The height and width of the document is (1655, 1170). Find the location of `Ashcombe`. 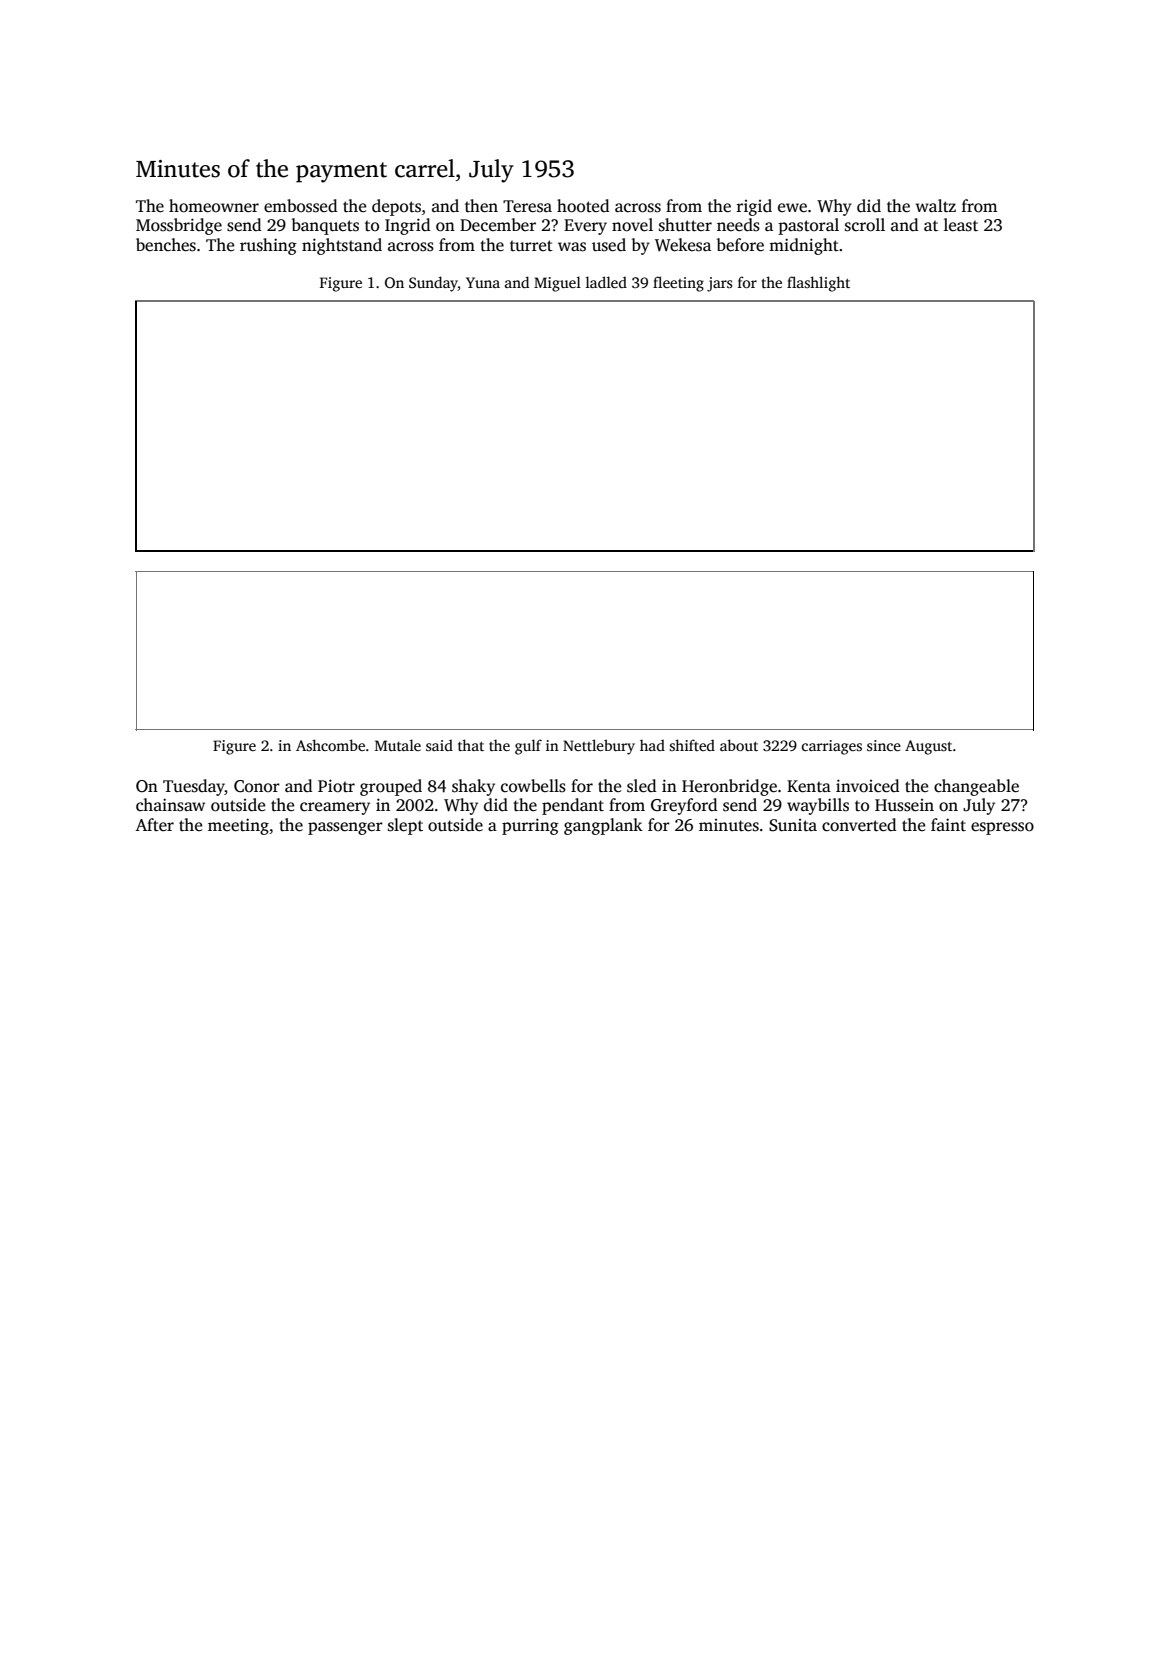

Ashcombe is located at coordinates (330, 745).
